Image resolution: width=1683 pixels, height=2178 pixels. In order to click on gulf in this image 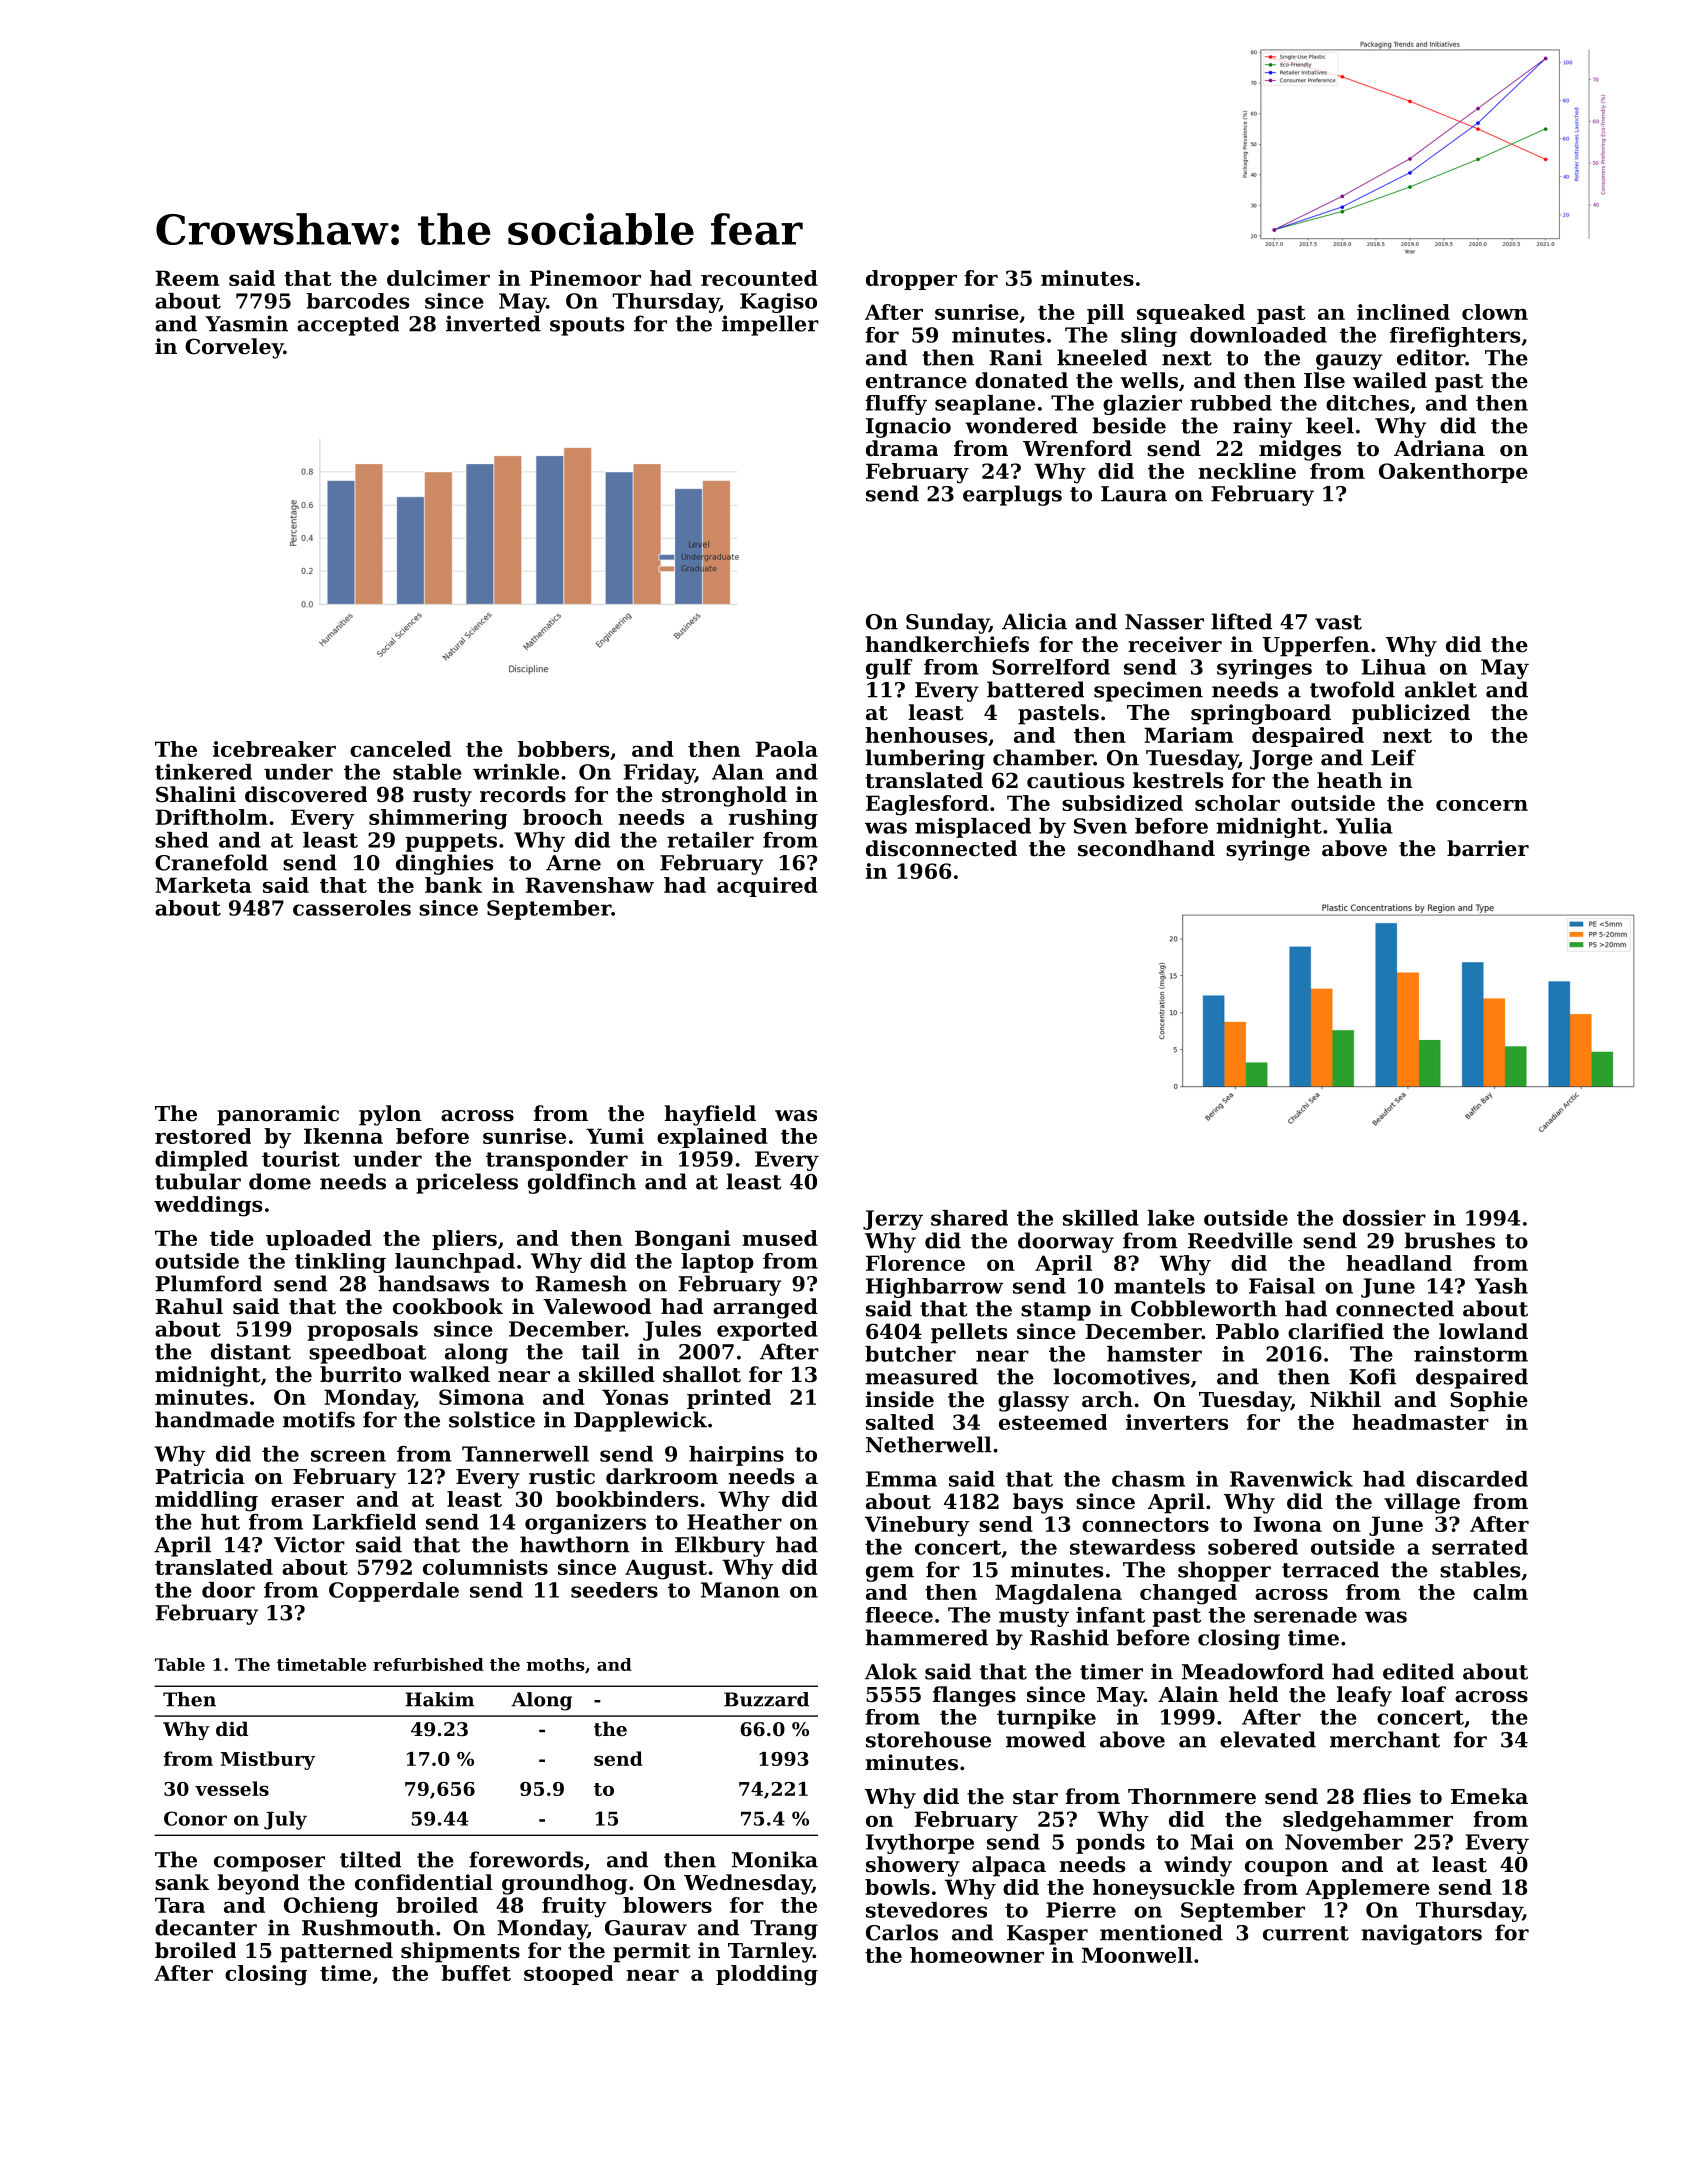, I will do `click(889, 669)`.
